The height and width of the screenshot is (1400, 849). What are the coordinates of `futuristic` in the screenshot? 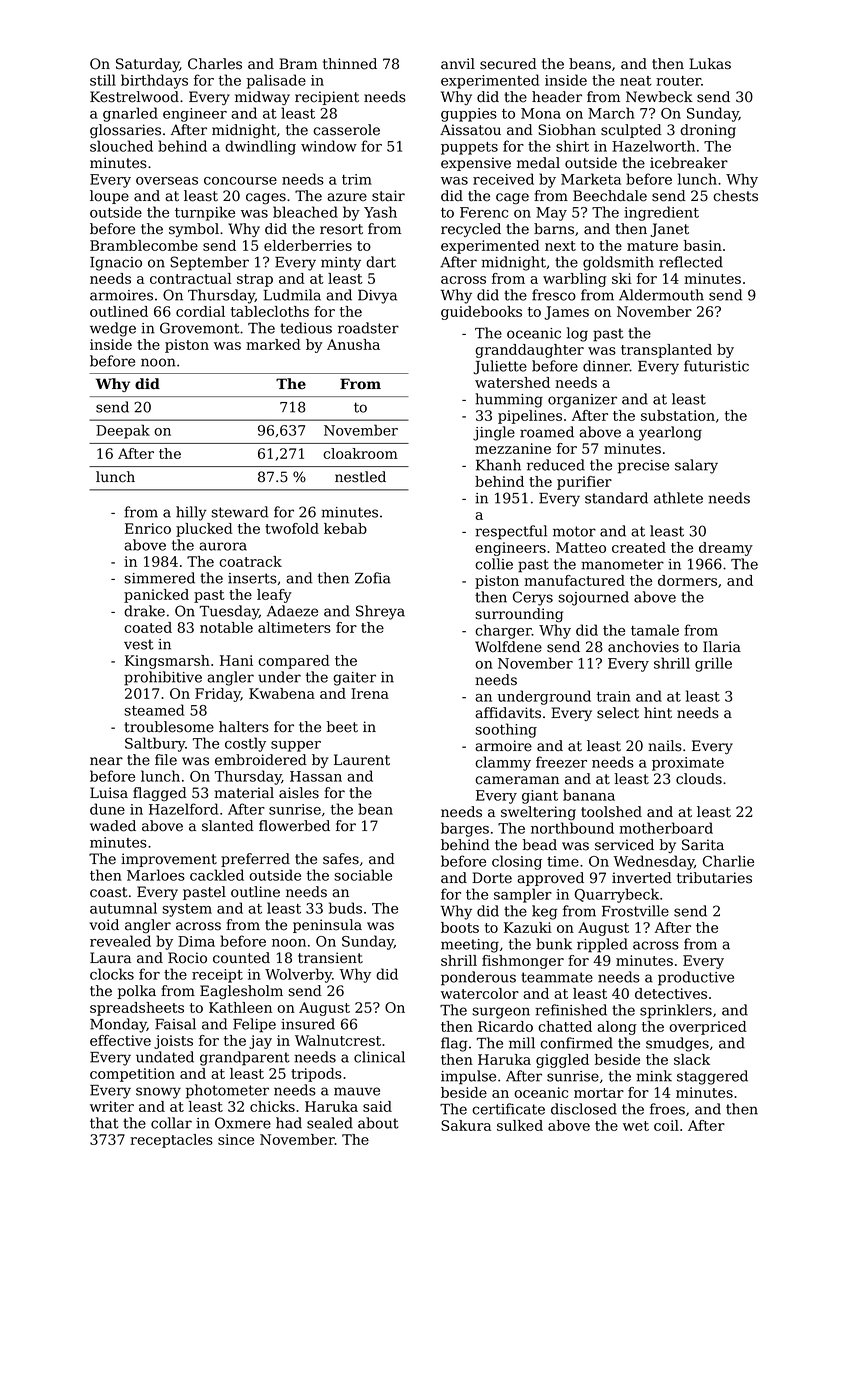 It's located at (716, 366).
